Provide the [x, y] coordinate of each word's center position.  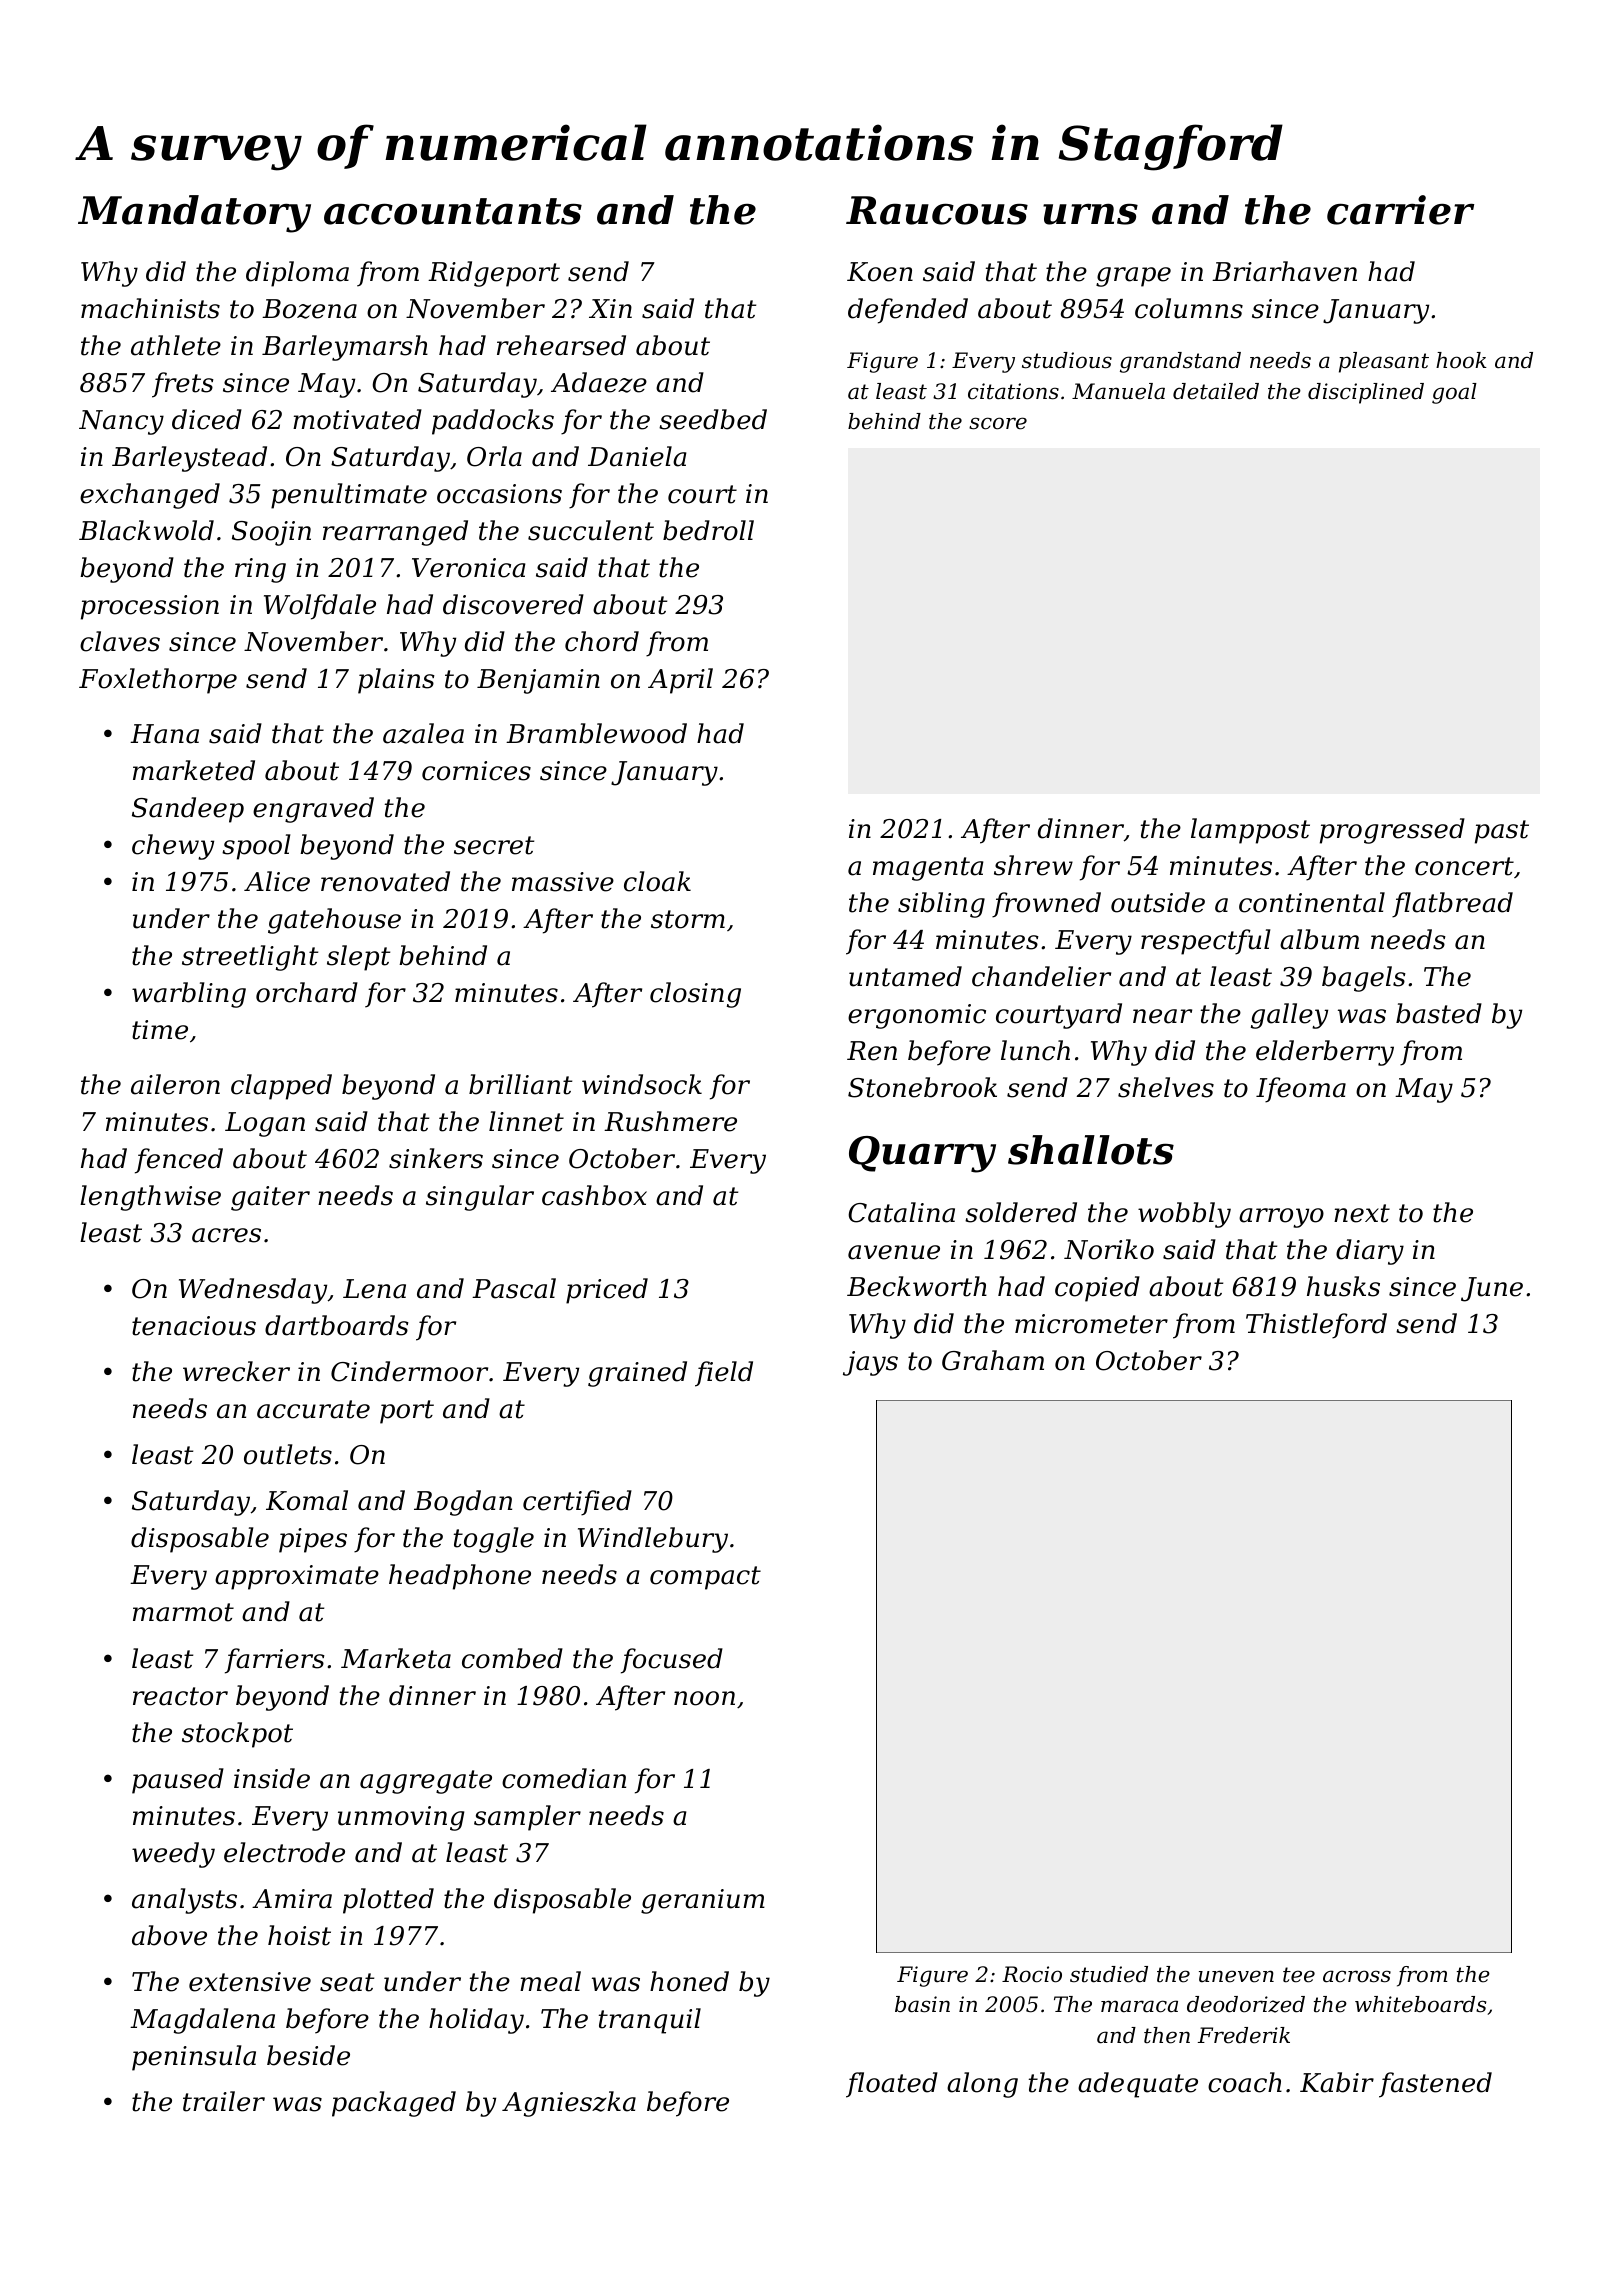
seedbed [713, 419]
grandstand [1180, 362]
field [724, 1374]
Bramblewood [596, 733]
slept [358, 958]
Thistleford [1316, 1326]
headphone [460, 1577]
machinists [150, 308]
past [1502, 832]
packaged [394, 2104]
